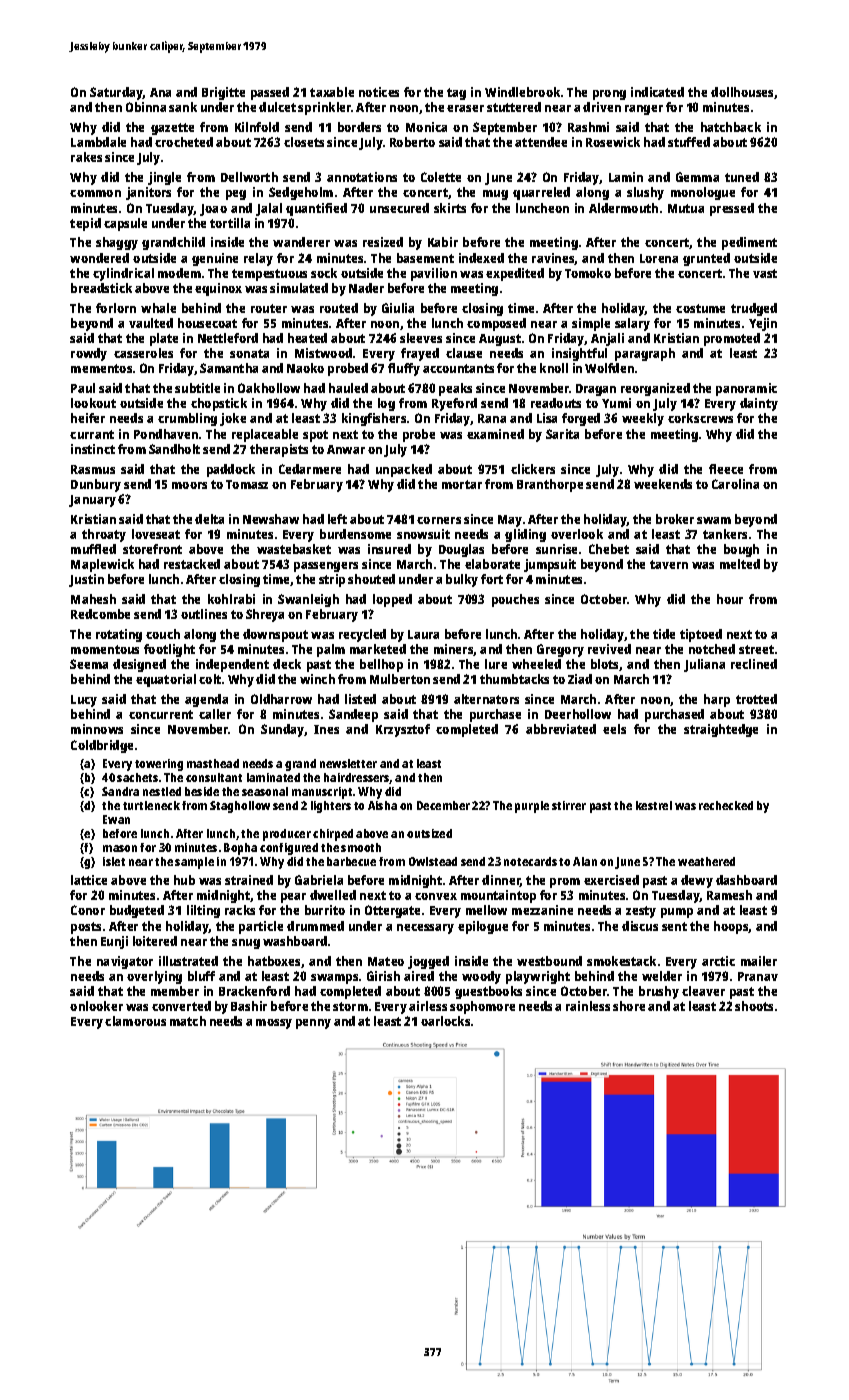  I want to click on dollhouses, so click(742, 92).
